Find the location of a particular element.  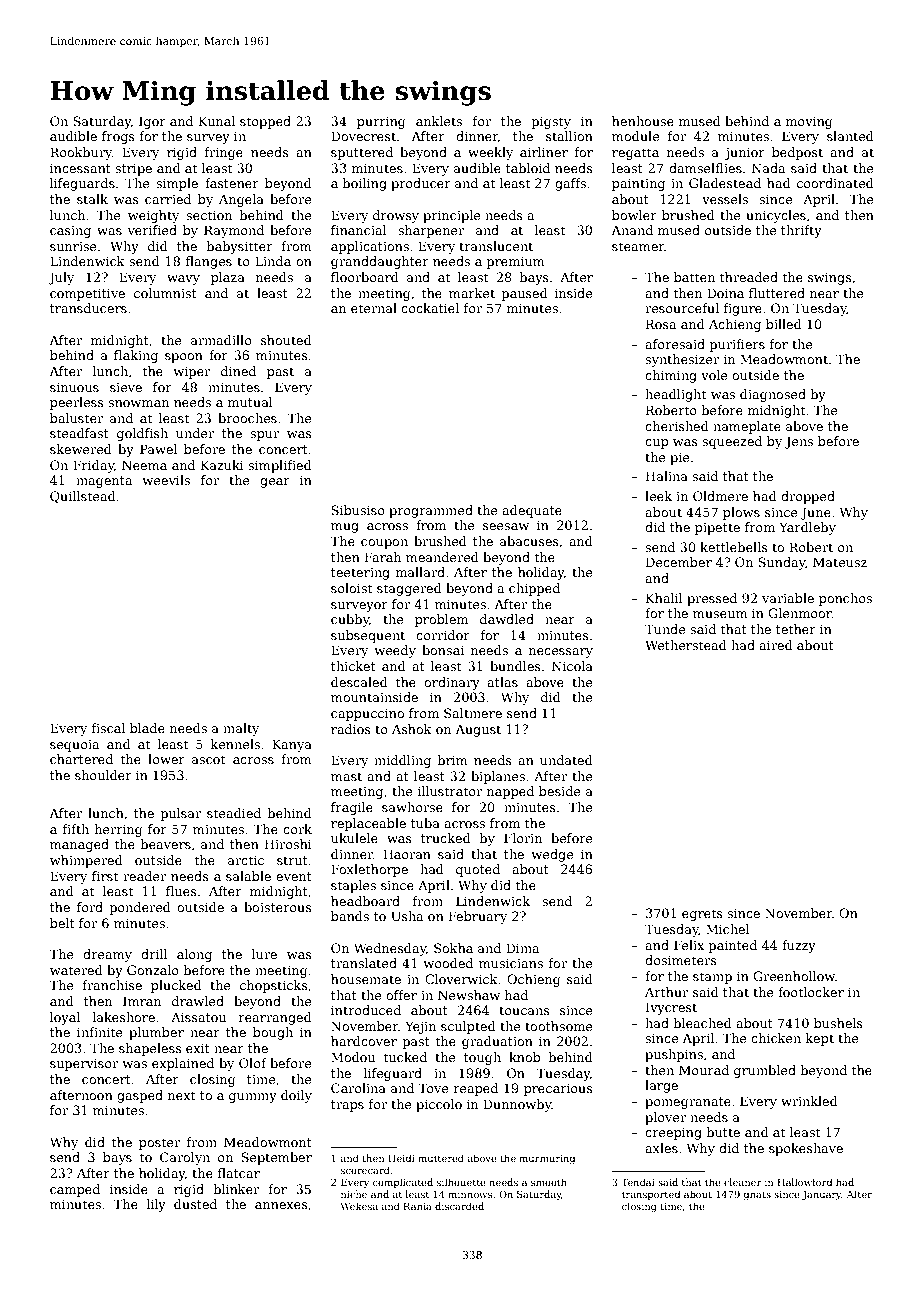

moving is located at coordinates (809, 122).
